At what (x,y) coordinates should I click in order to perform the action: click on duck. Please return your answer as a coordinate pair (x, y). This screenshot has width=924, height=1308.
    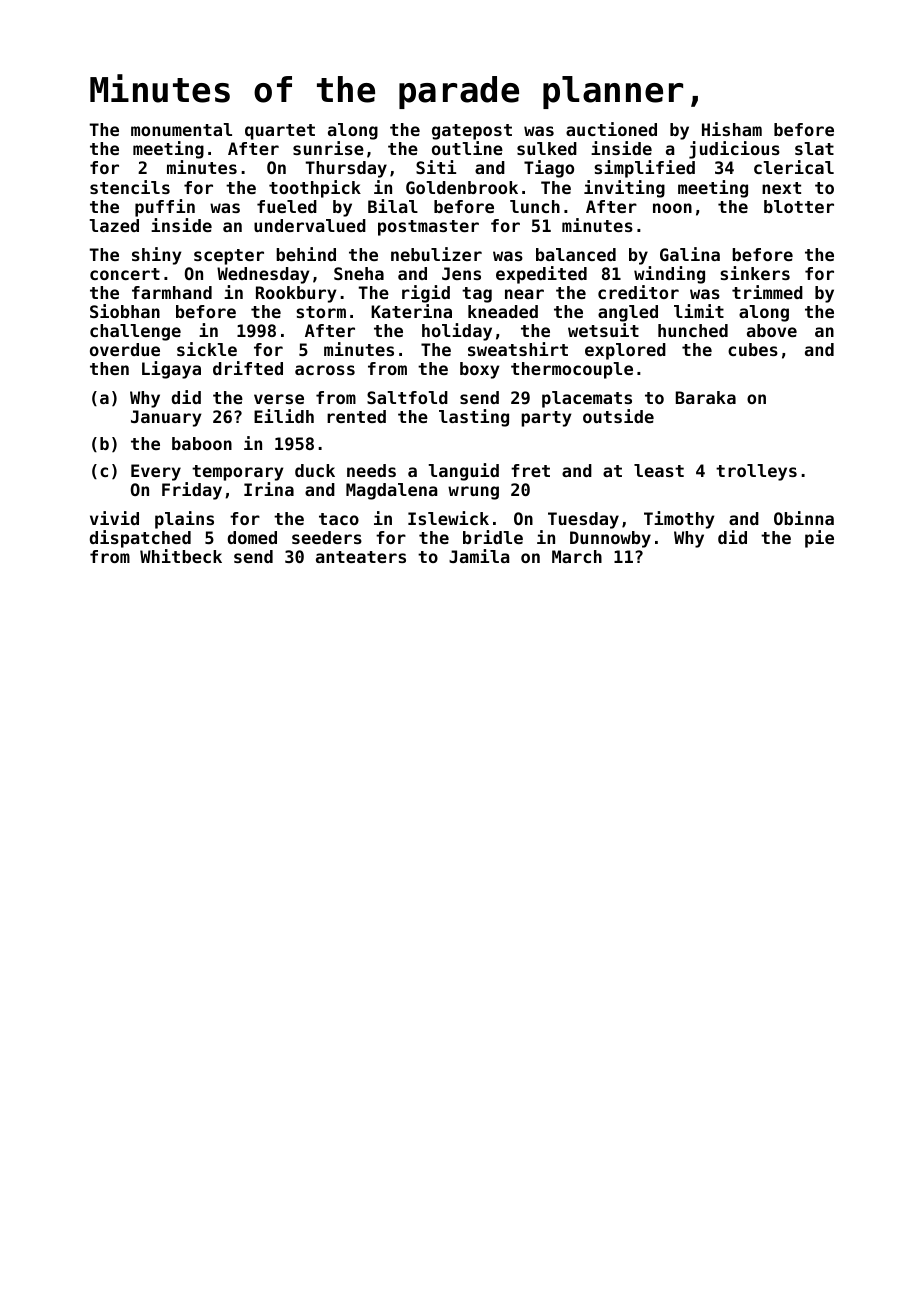
    Looking at the image, I should click on (315, 470).
